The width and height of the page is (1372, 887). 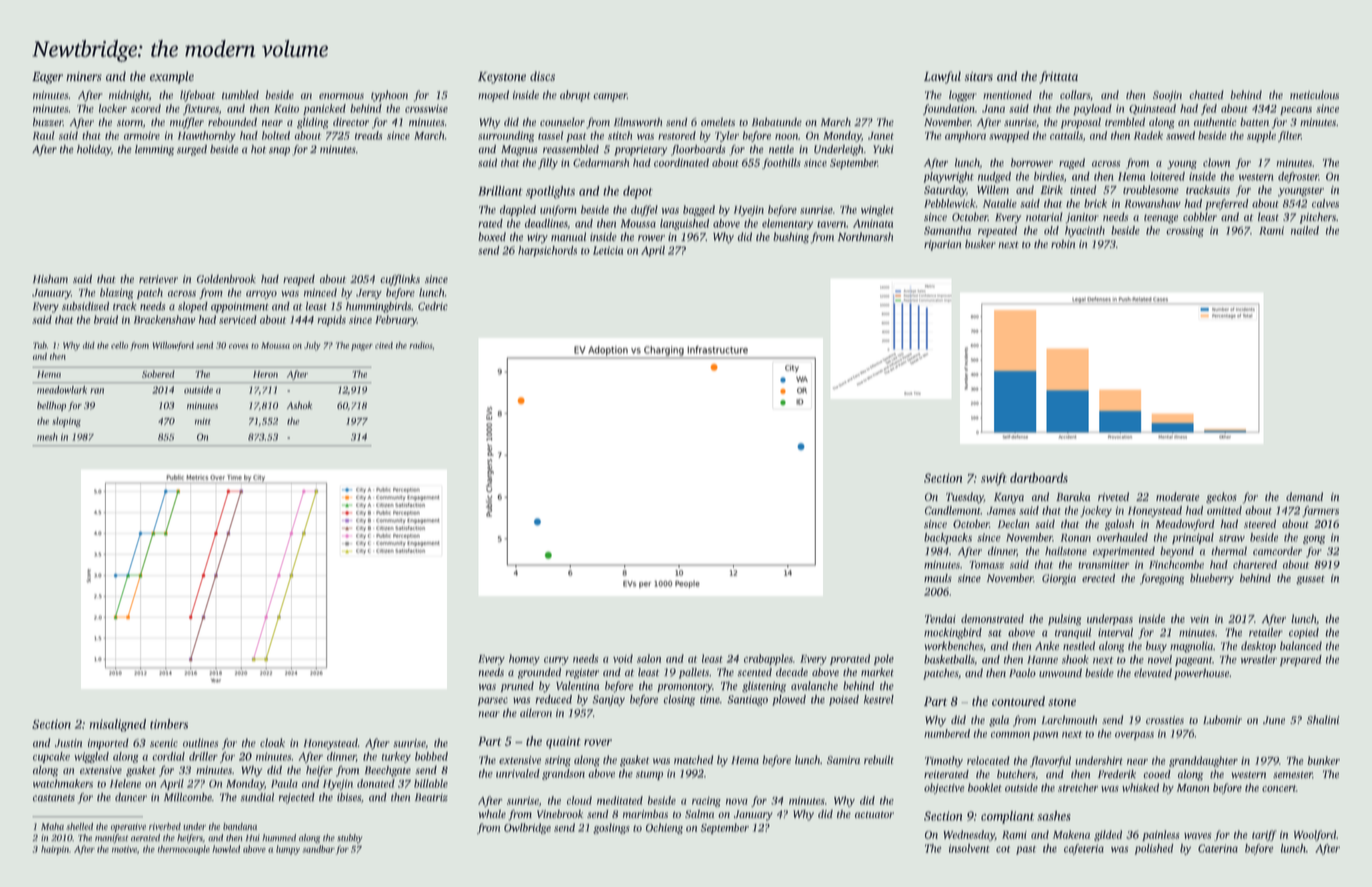 What do you see at coordinates (66, 422) in the page?
I see `sloping` at bounding box center [66, 422].
